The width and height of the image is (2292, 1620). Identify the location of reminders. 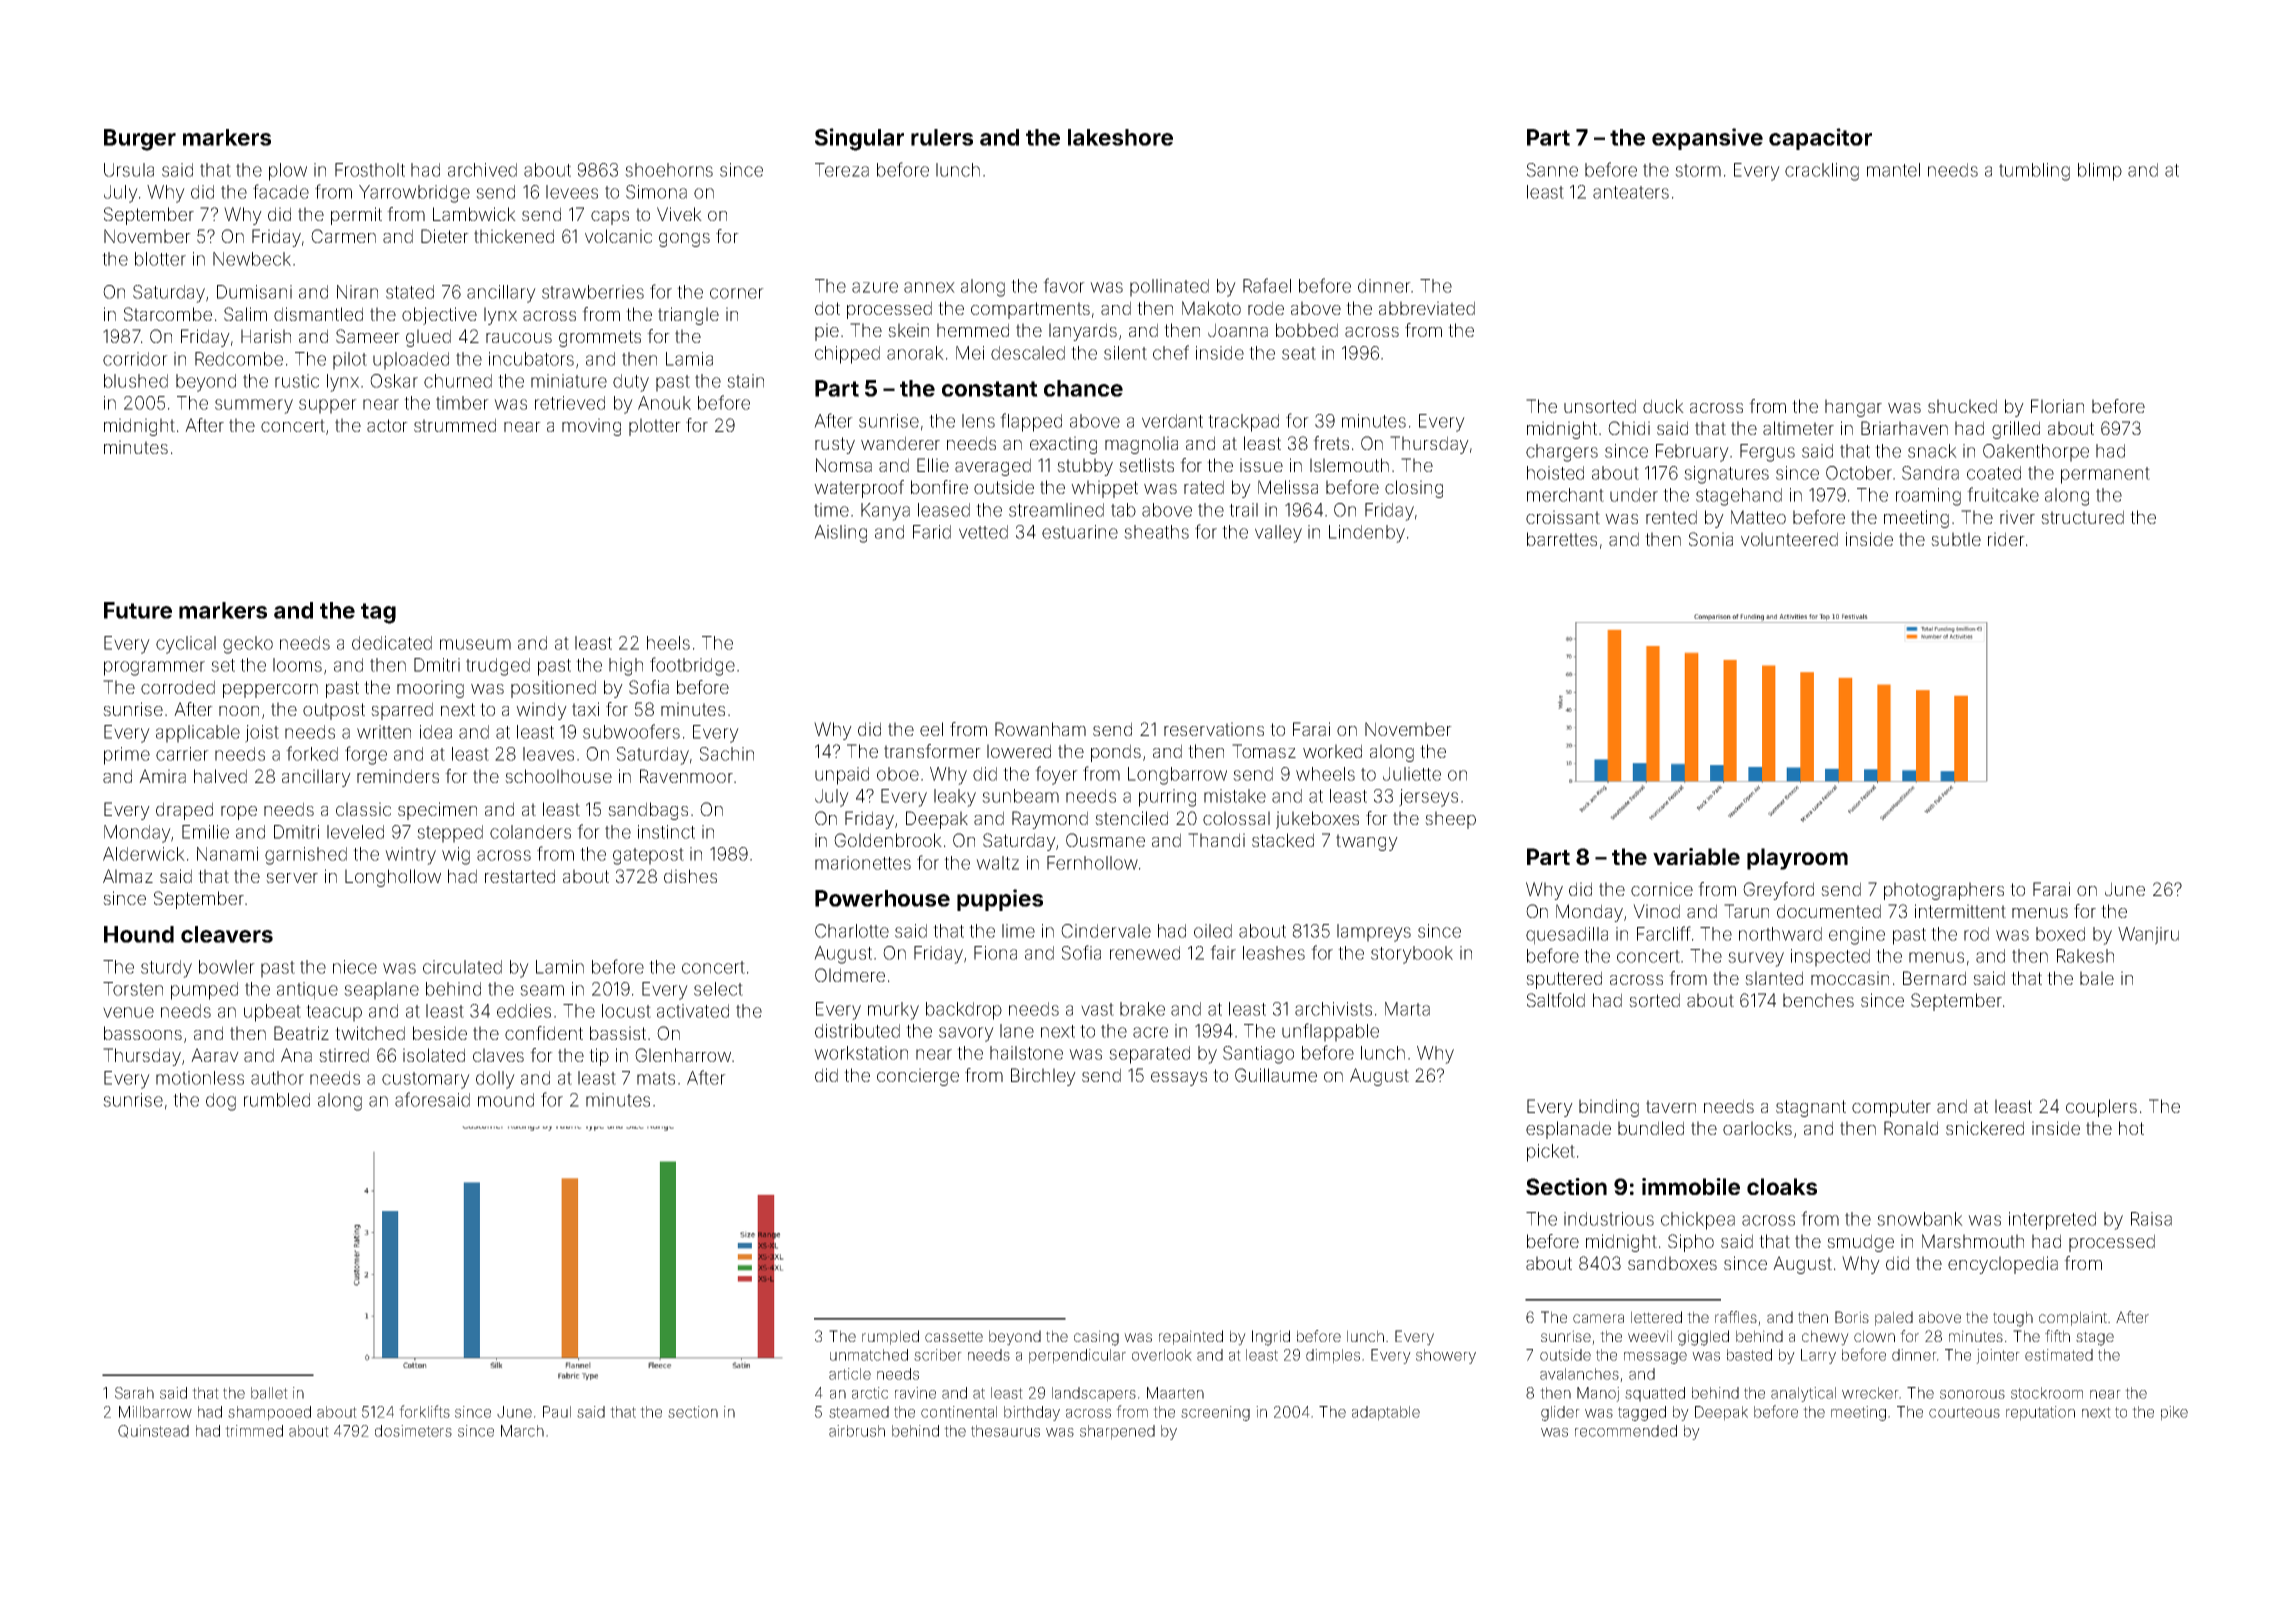
(398, 776).
